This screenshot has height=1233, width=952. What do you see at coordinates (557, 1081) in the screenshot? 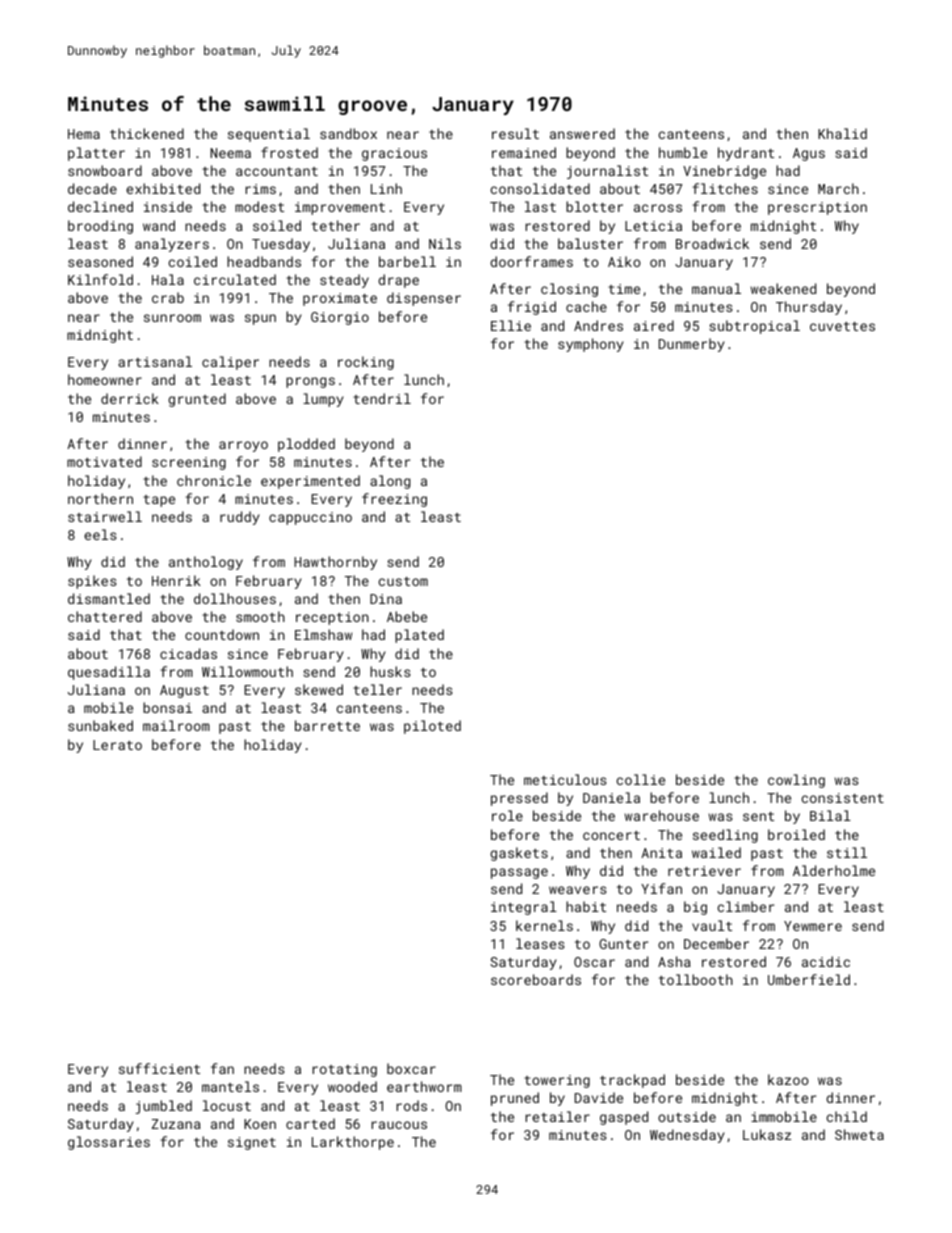
I see `towering` at bounding box center [557, 1081].
